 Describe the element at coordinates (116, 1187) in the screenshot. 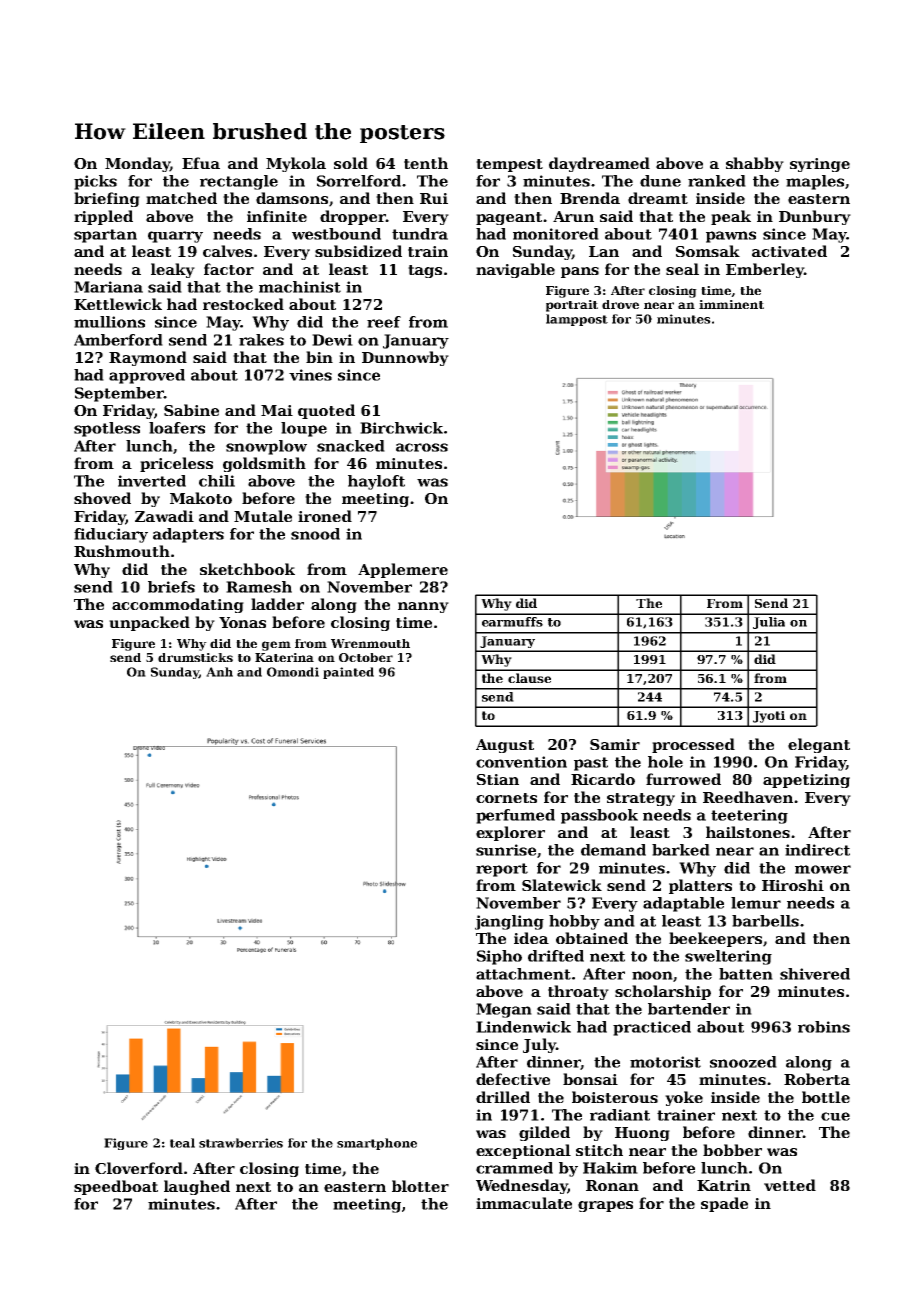

I see `speedboat` at that location.
